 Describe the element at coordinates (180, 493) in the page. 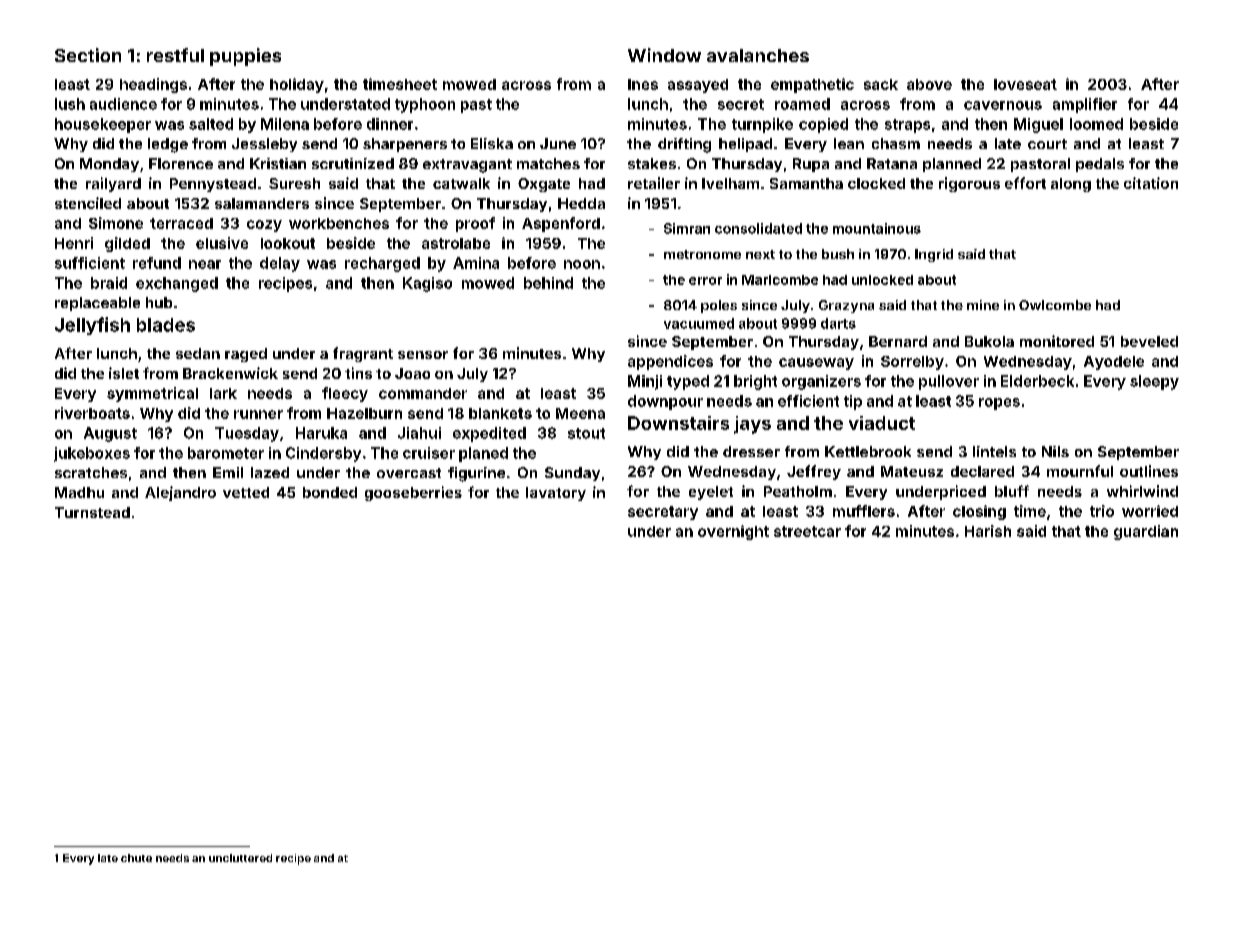

I see `Alejandro` at that location.
